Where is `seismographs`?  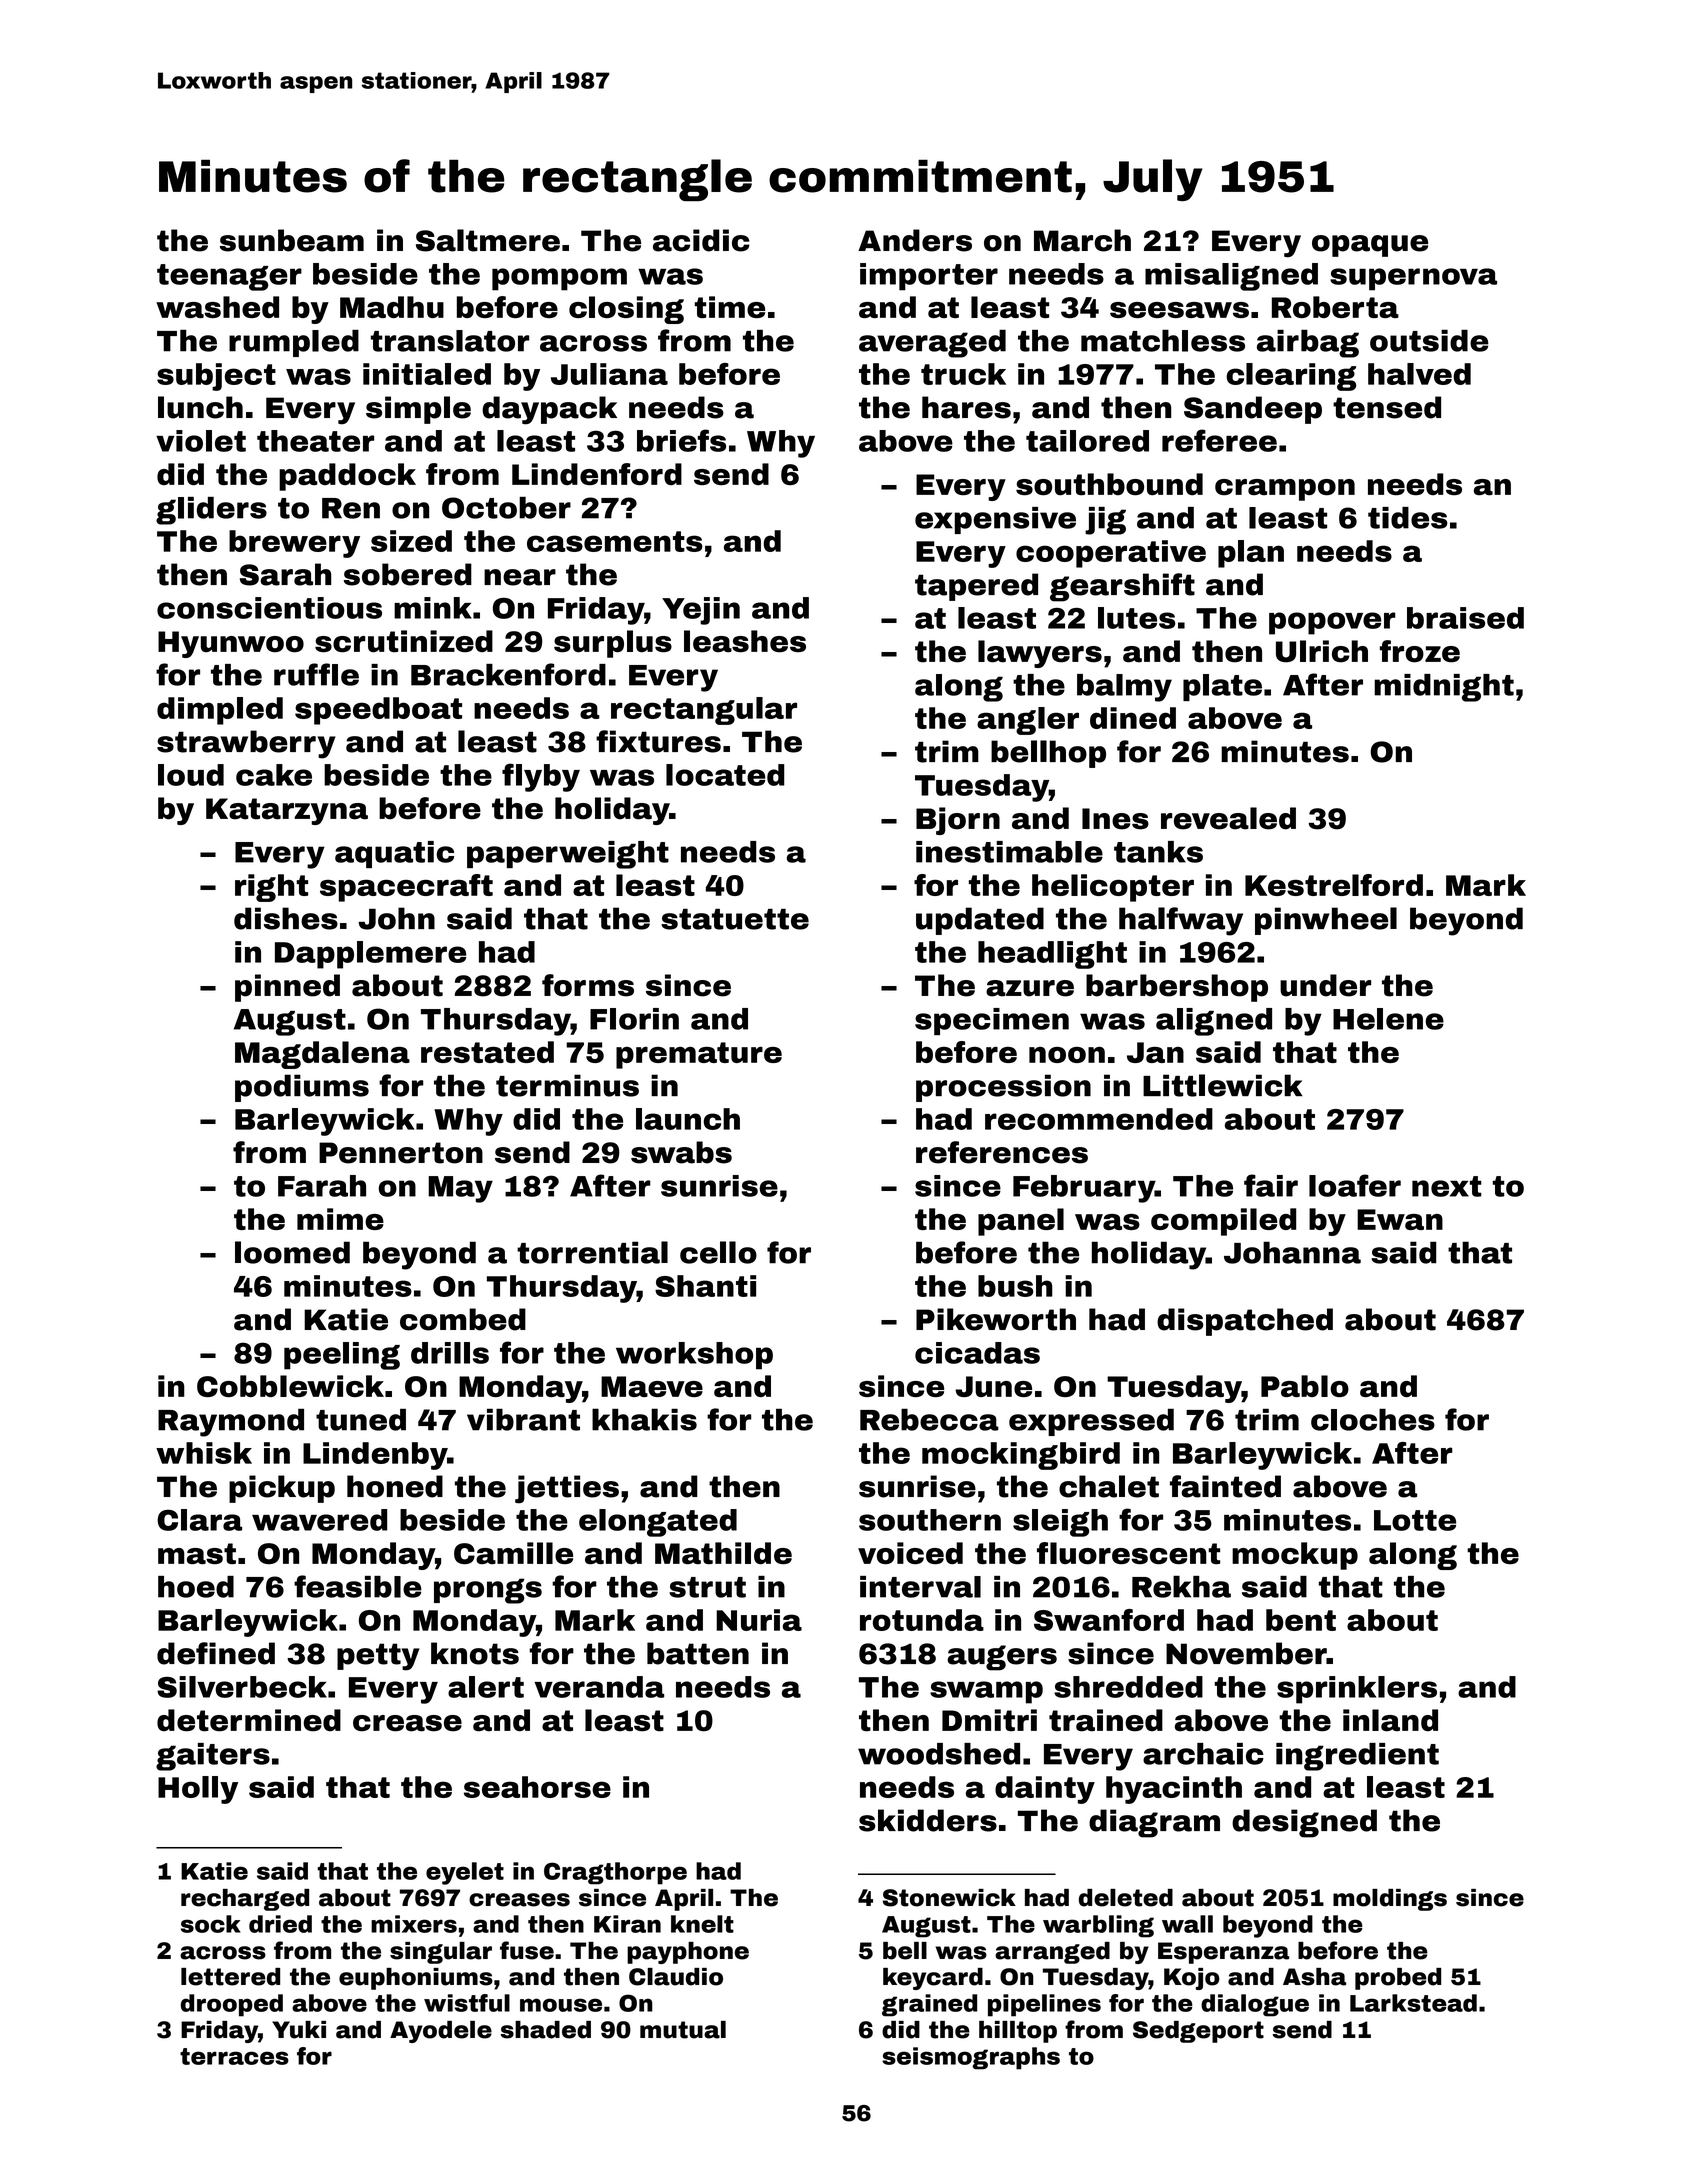 seismographs is located at coordinates (971, 2058).
